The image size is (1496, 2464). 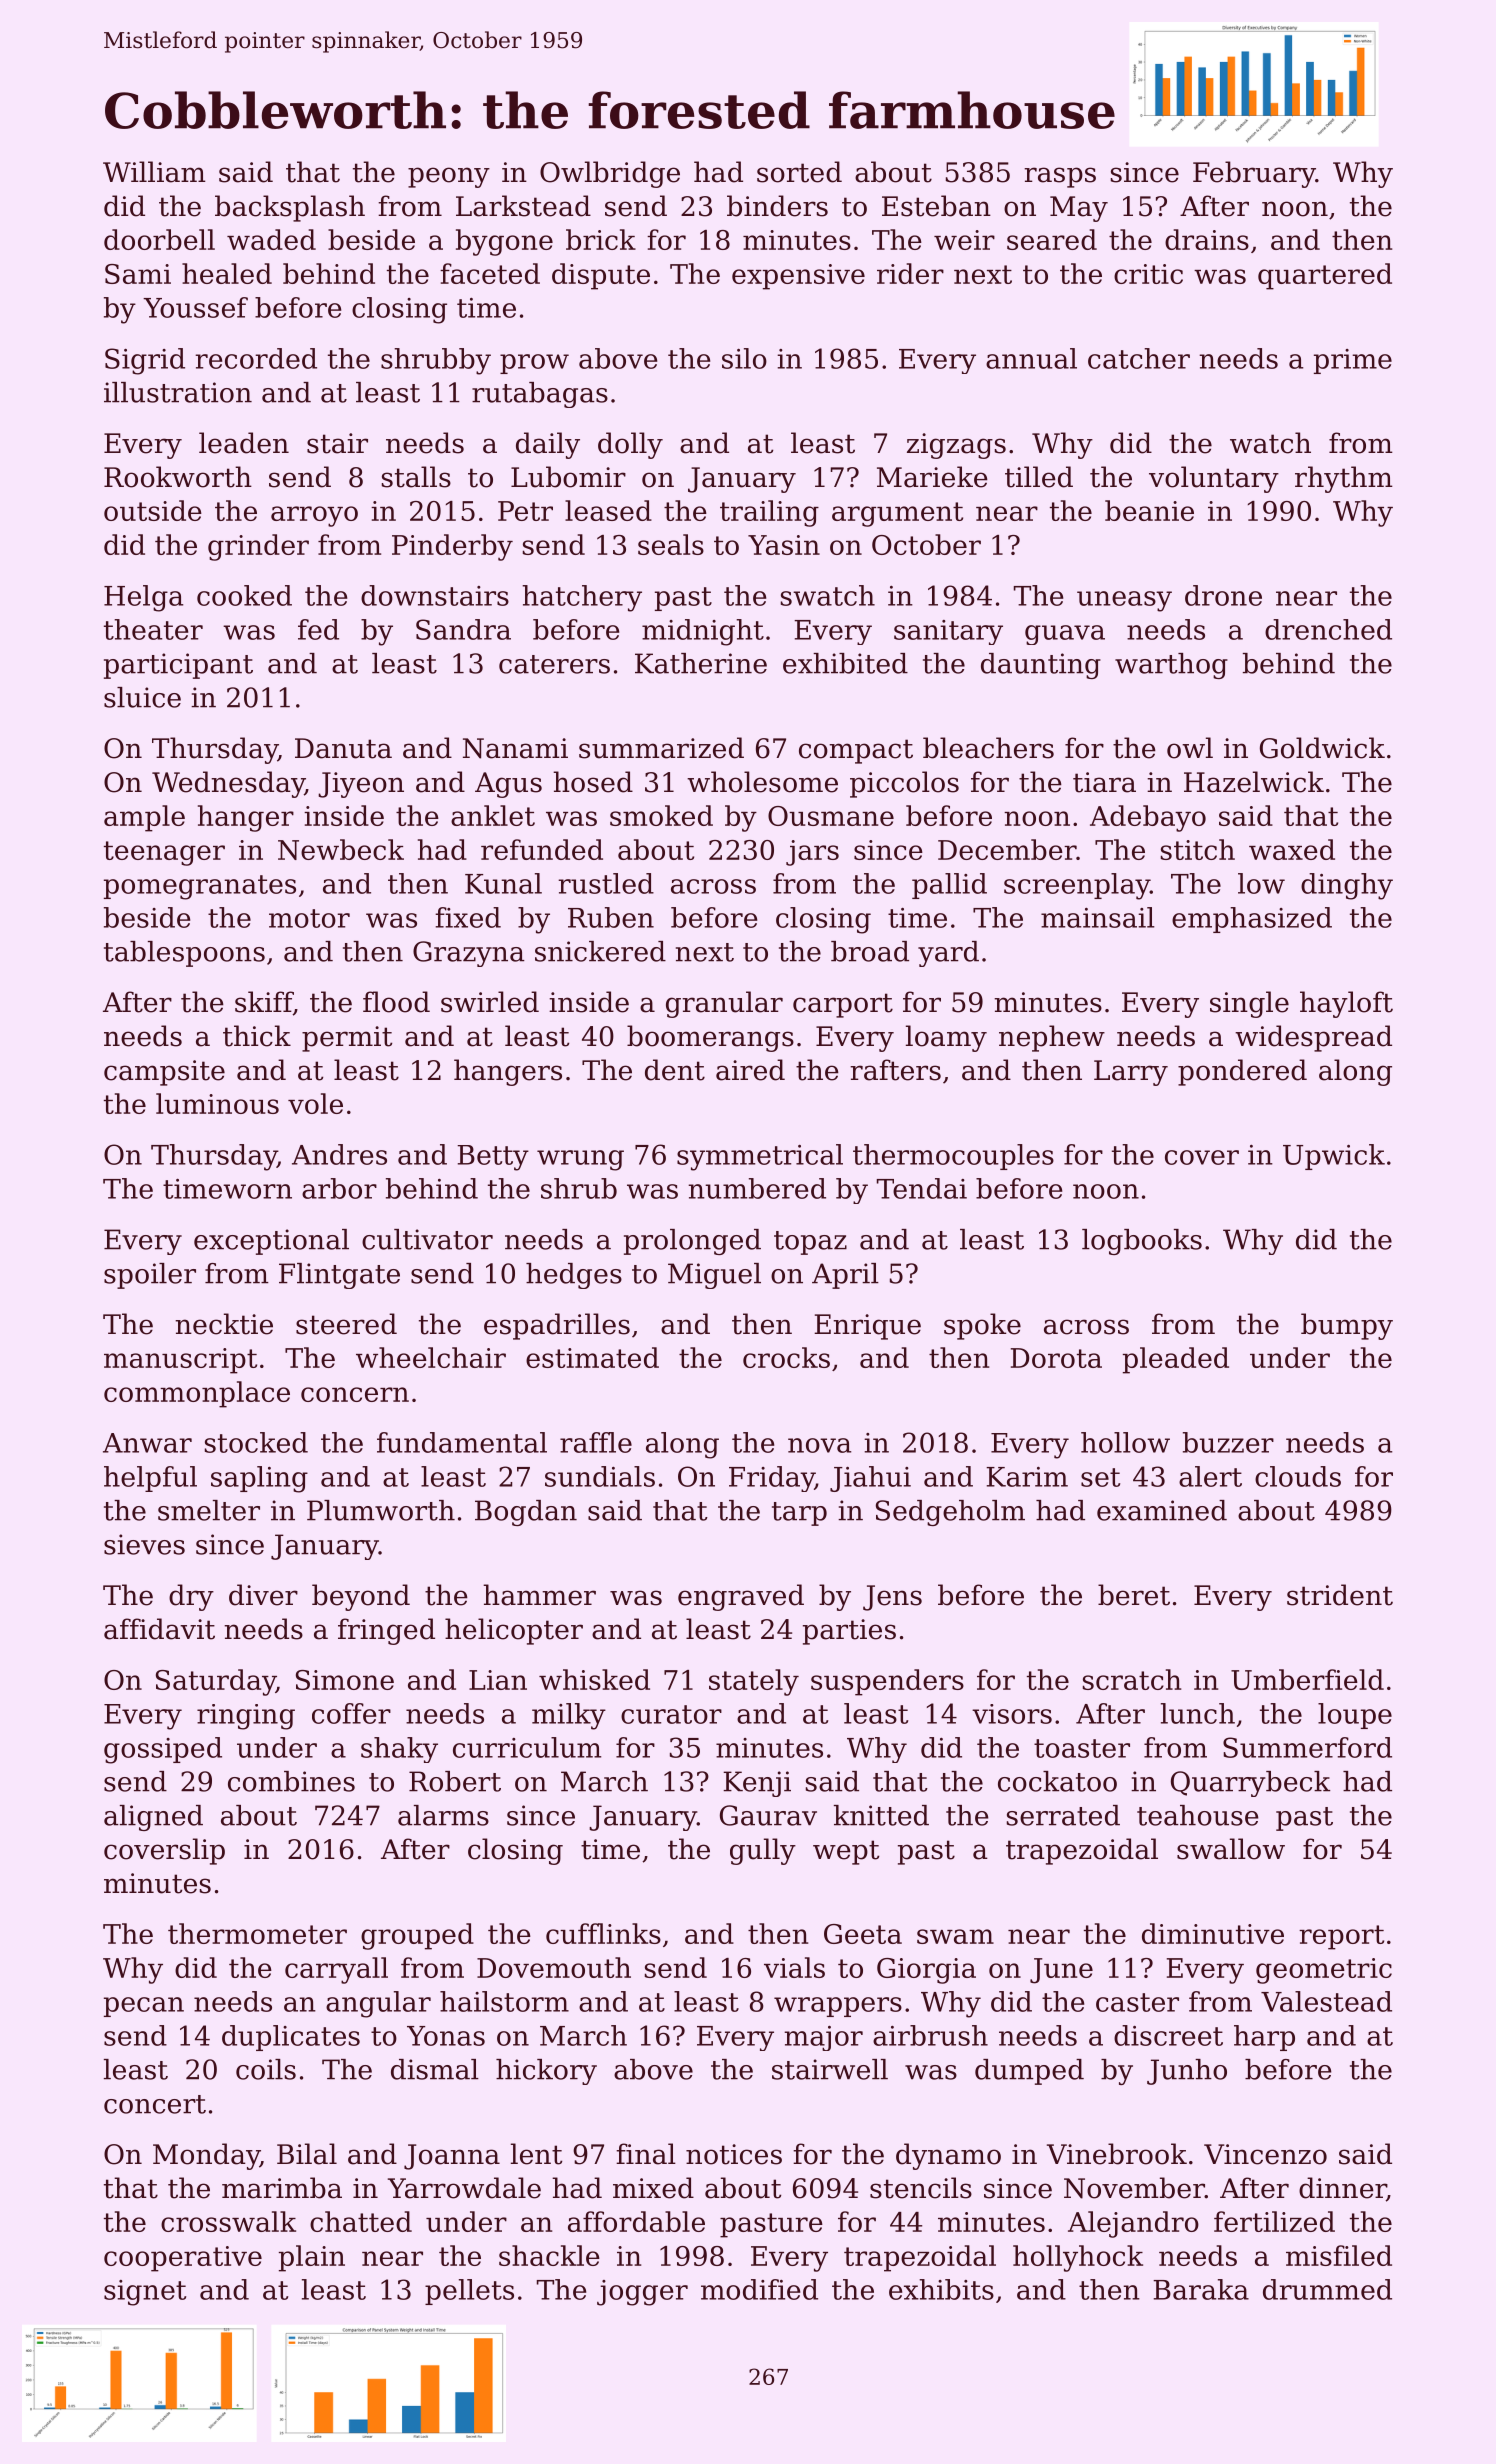 What do you see at coordinates (452, 547) in the screenshot?
I see `Pinderby` at bounding box center [452, 547].
